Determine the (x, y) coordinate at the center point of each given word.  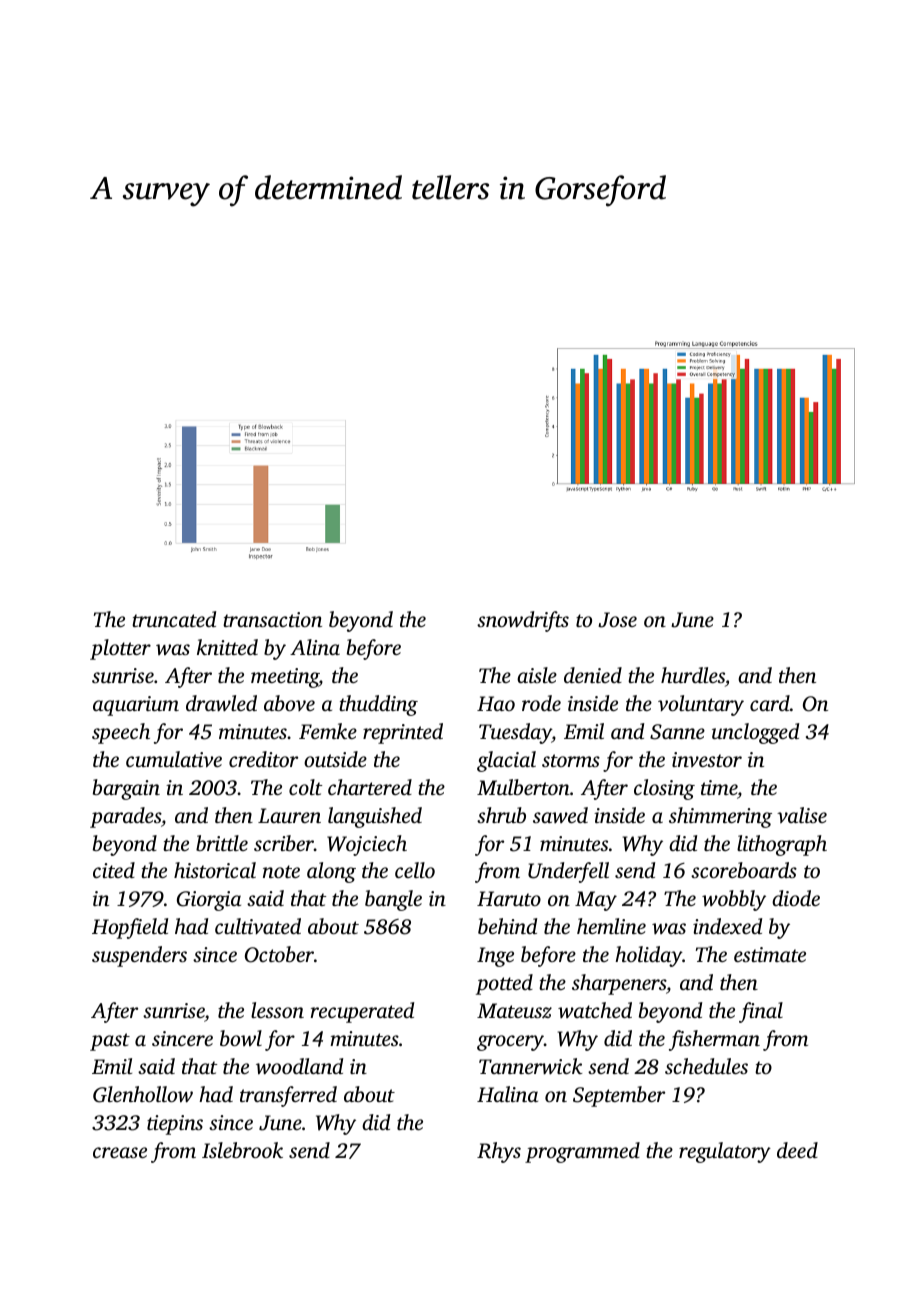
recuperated (362, 1012)
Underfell (568, 872)
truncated (174, 619)
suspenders (139, 956)
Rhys (499, 1152)
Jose (617, 620)
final (761, 1012)
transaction (272, 619)
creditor (263, 759)
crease (120, 1152)
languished (375, 817)
